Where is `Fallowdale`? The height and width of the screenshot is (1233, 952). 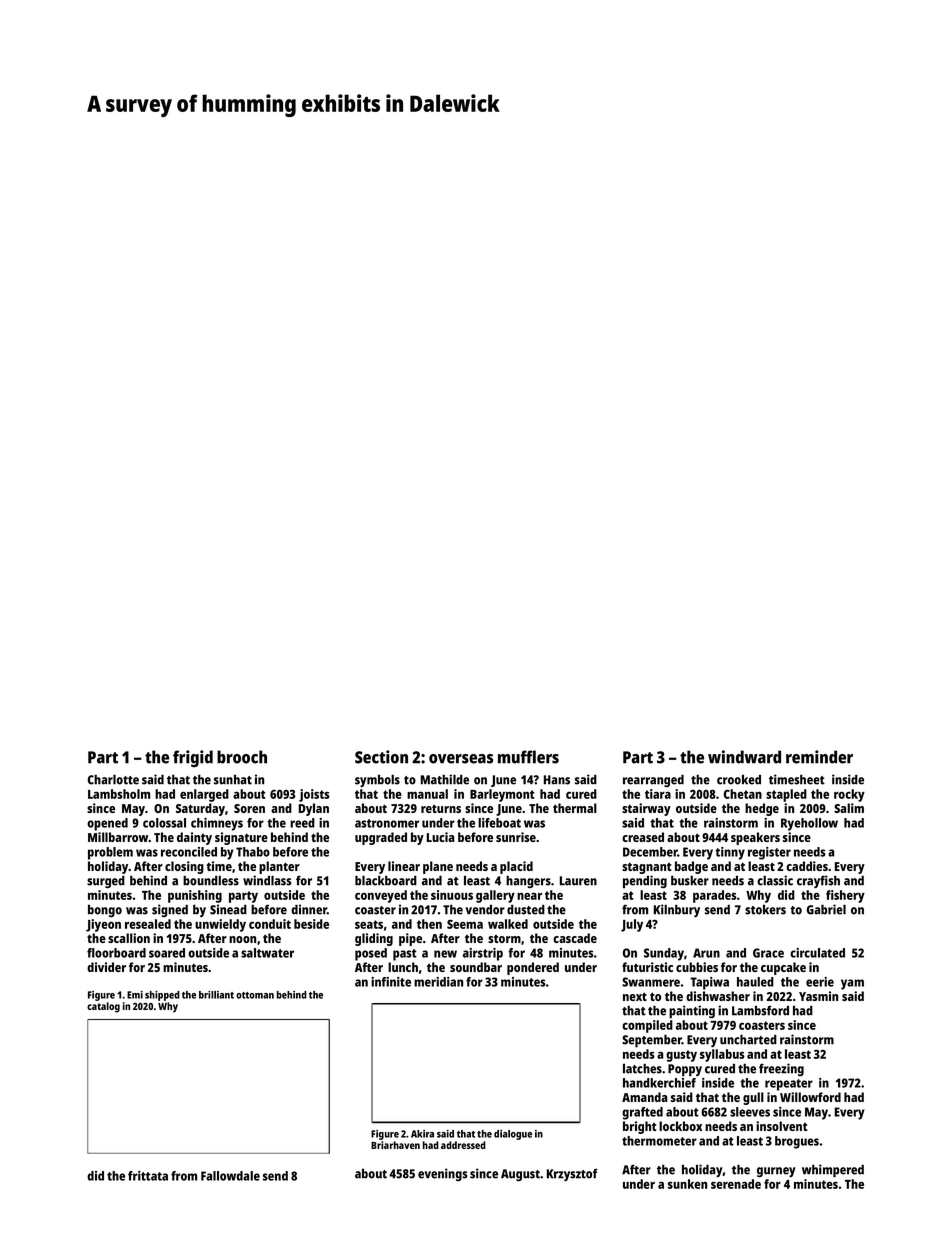
Fallowdale is located at coordinates (230, 1176).
